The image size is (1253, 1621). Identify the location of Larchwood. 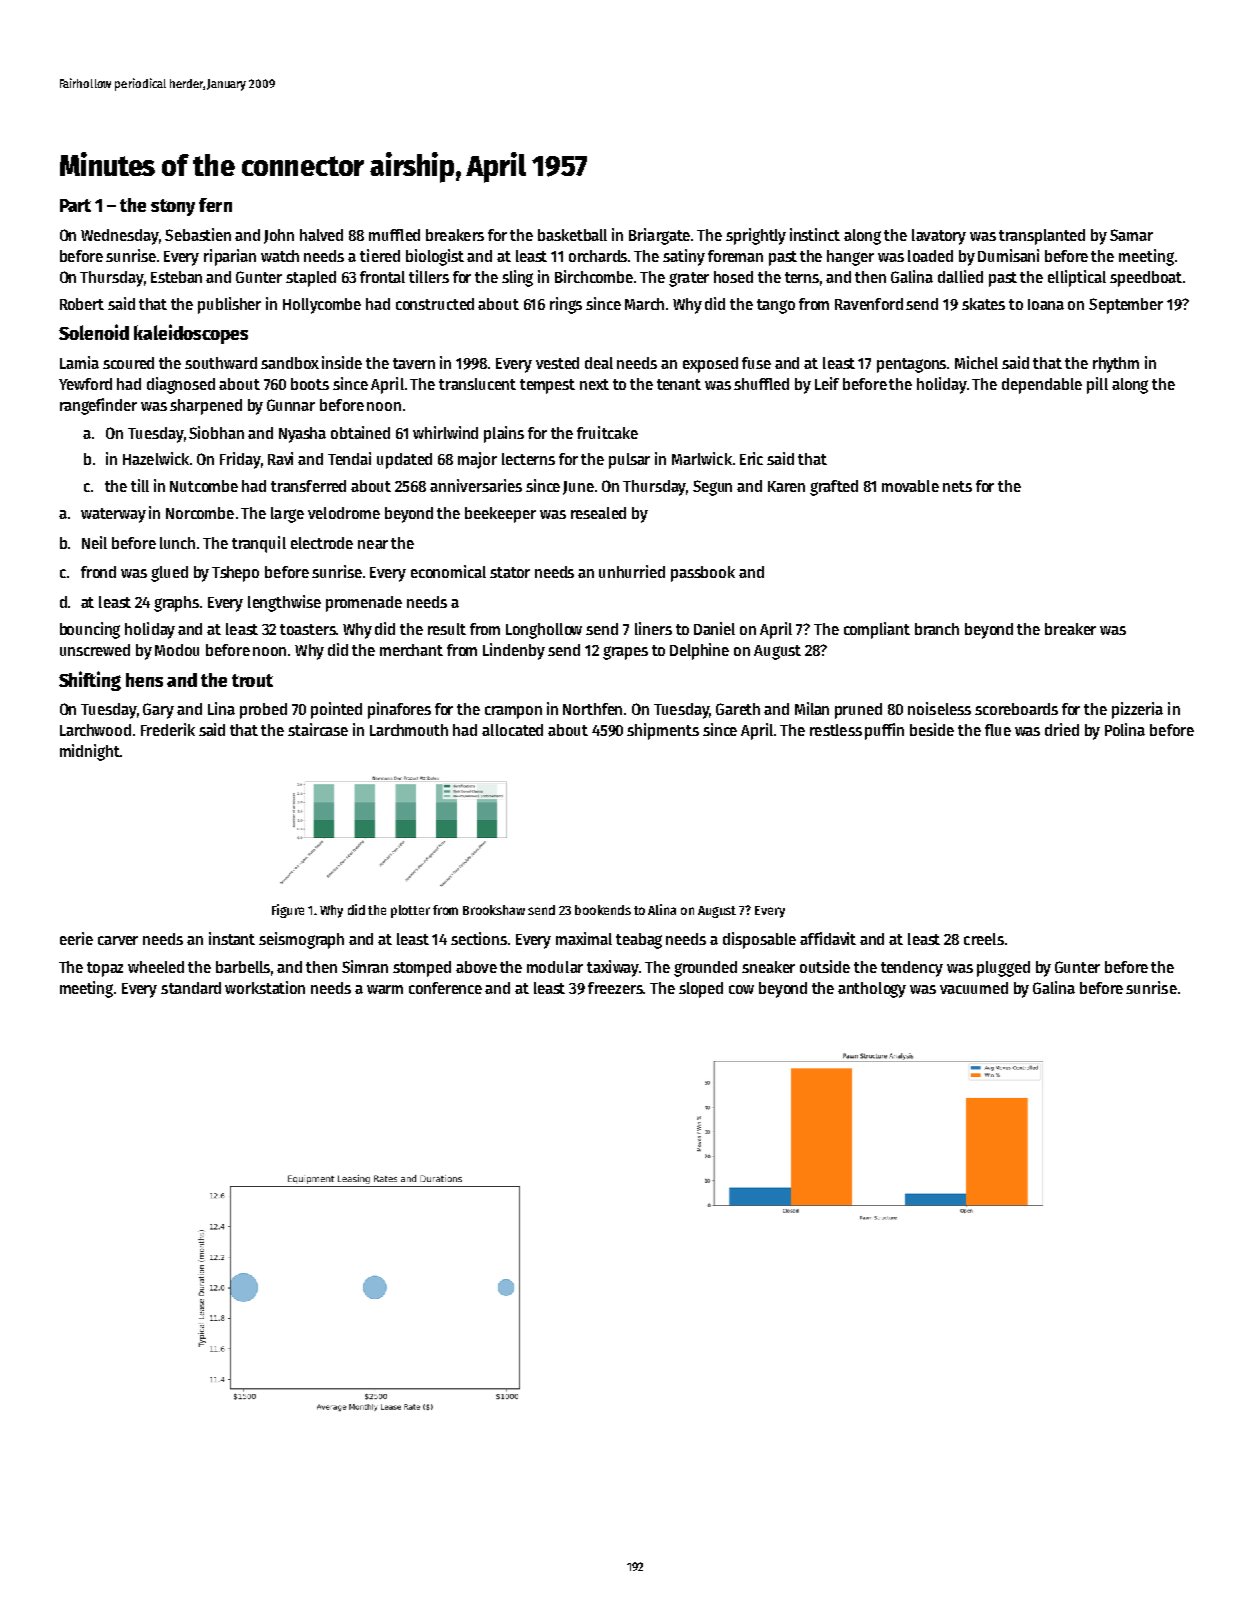
(95, 730).
